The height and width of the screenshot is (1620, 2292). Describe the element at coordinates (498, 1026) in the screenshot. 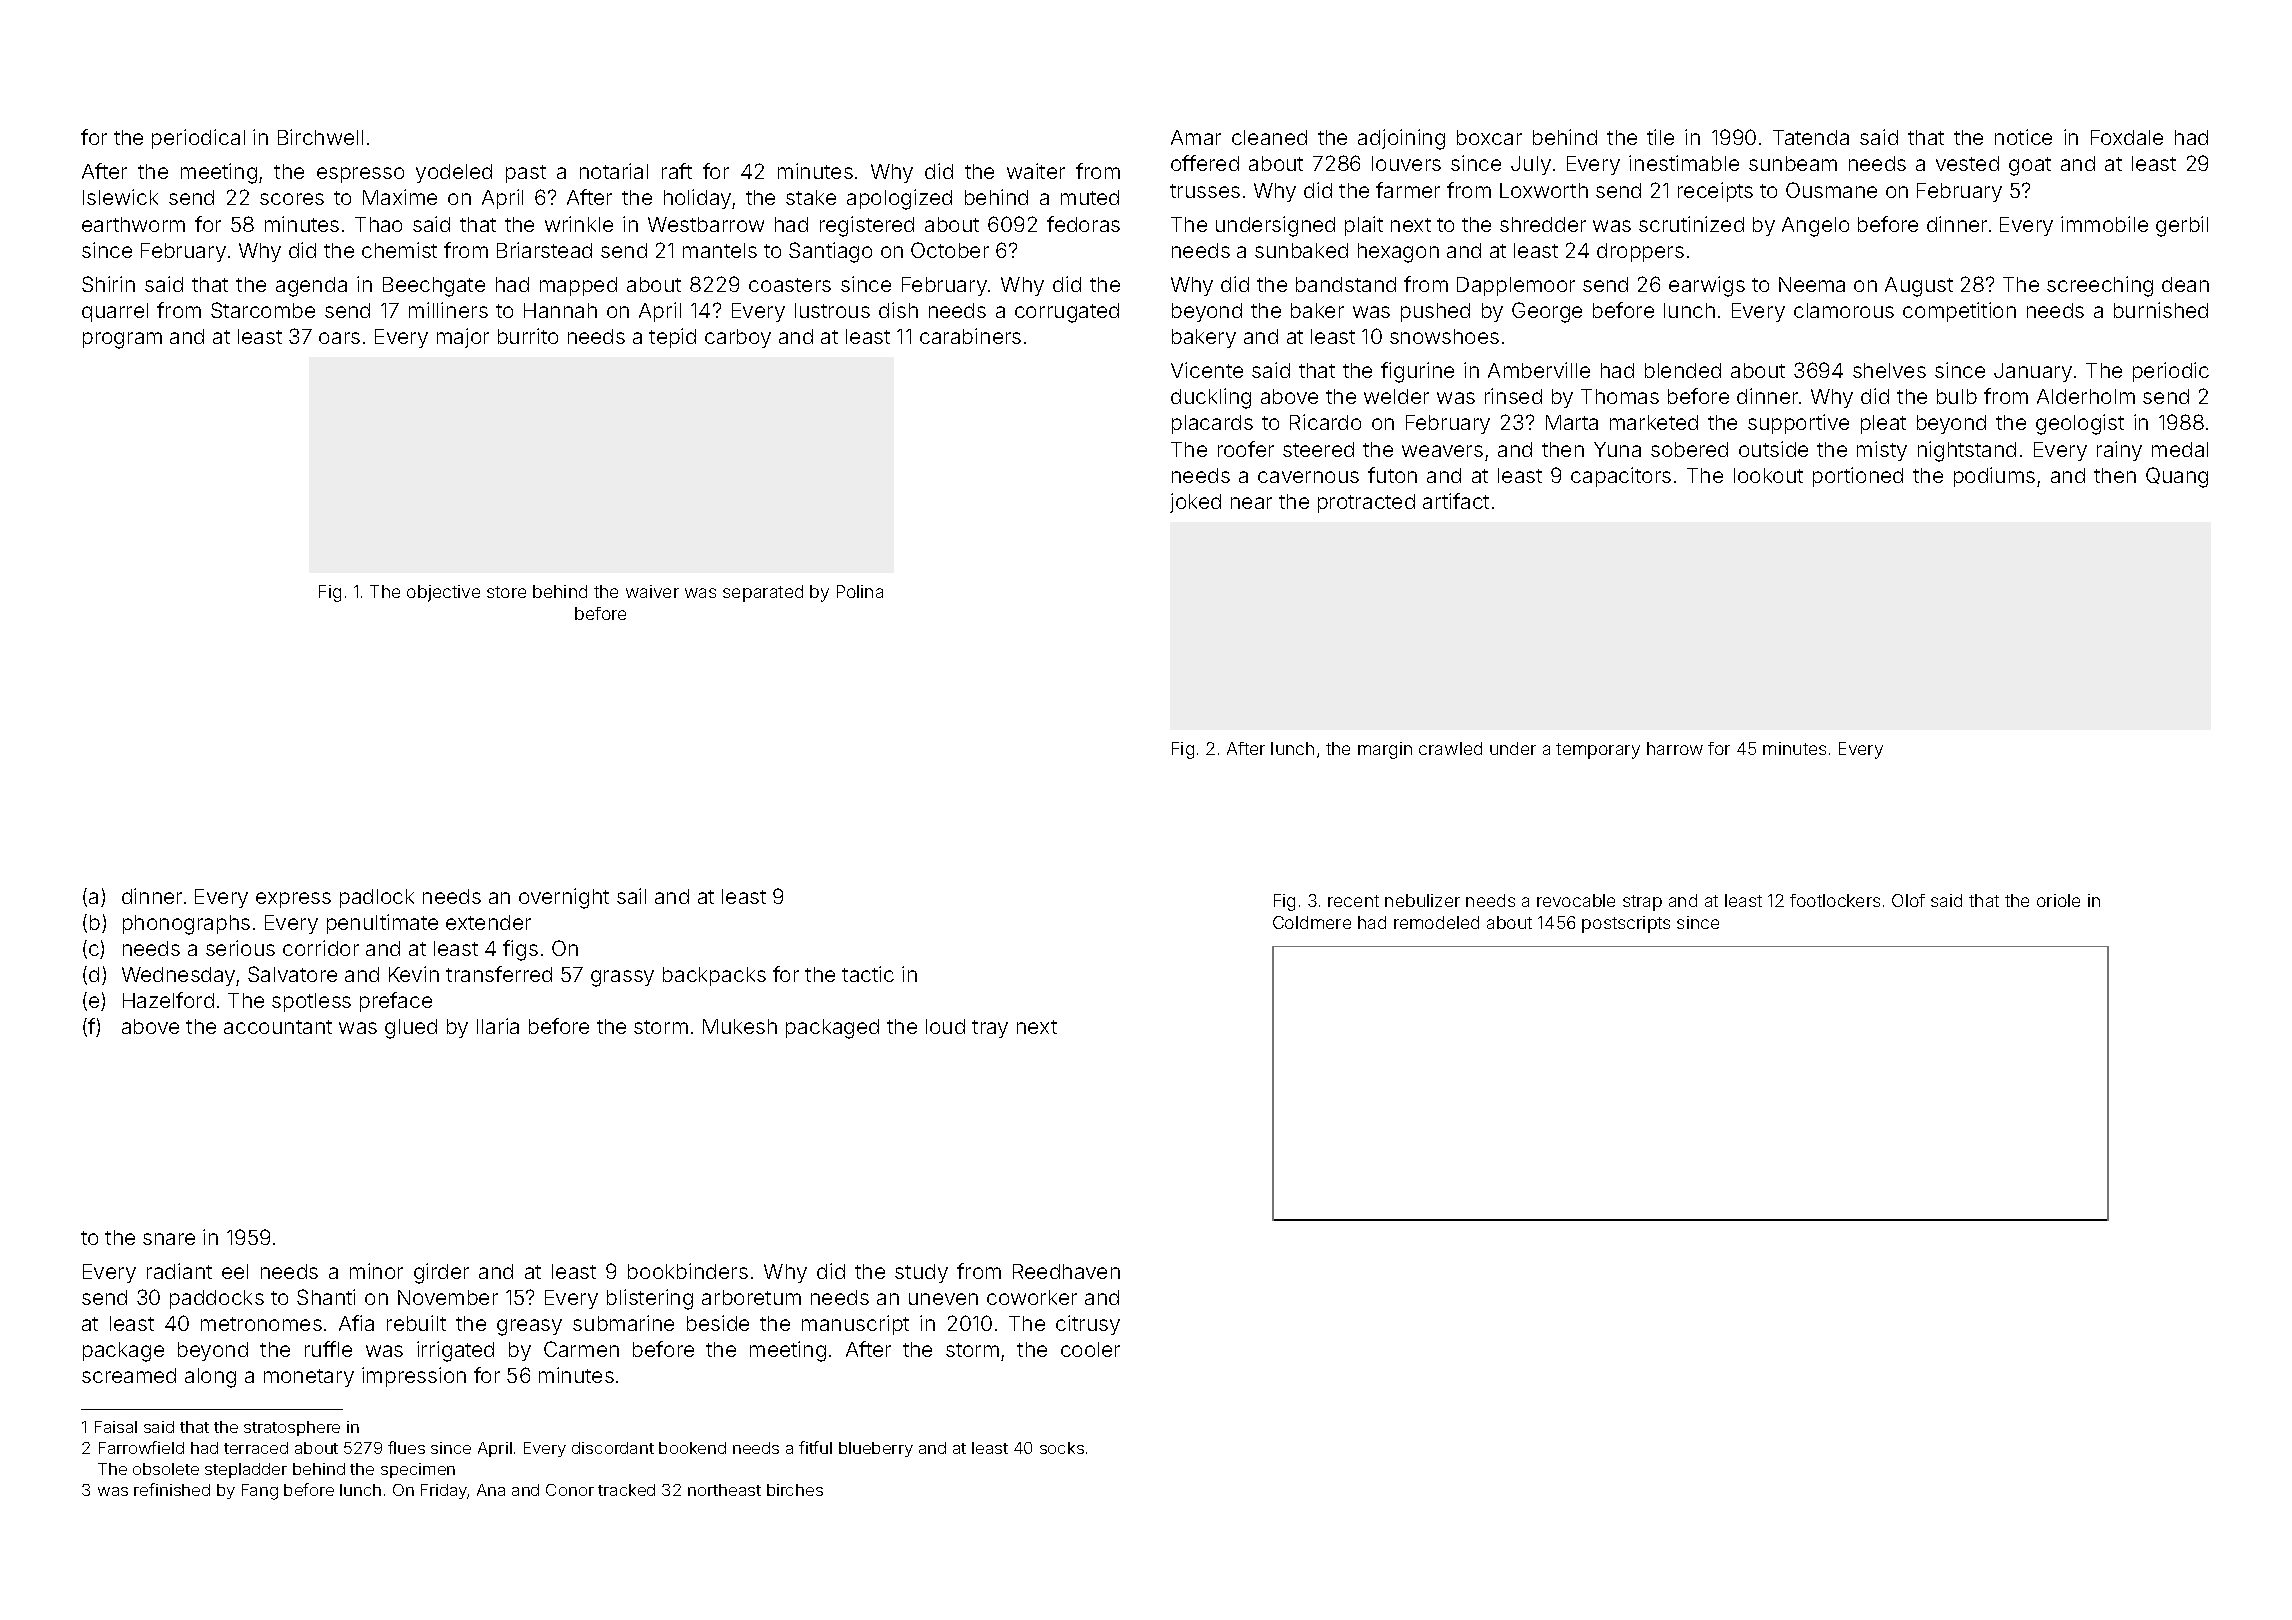

I see `Ilaria` at that location.
